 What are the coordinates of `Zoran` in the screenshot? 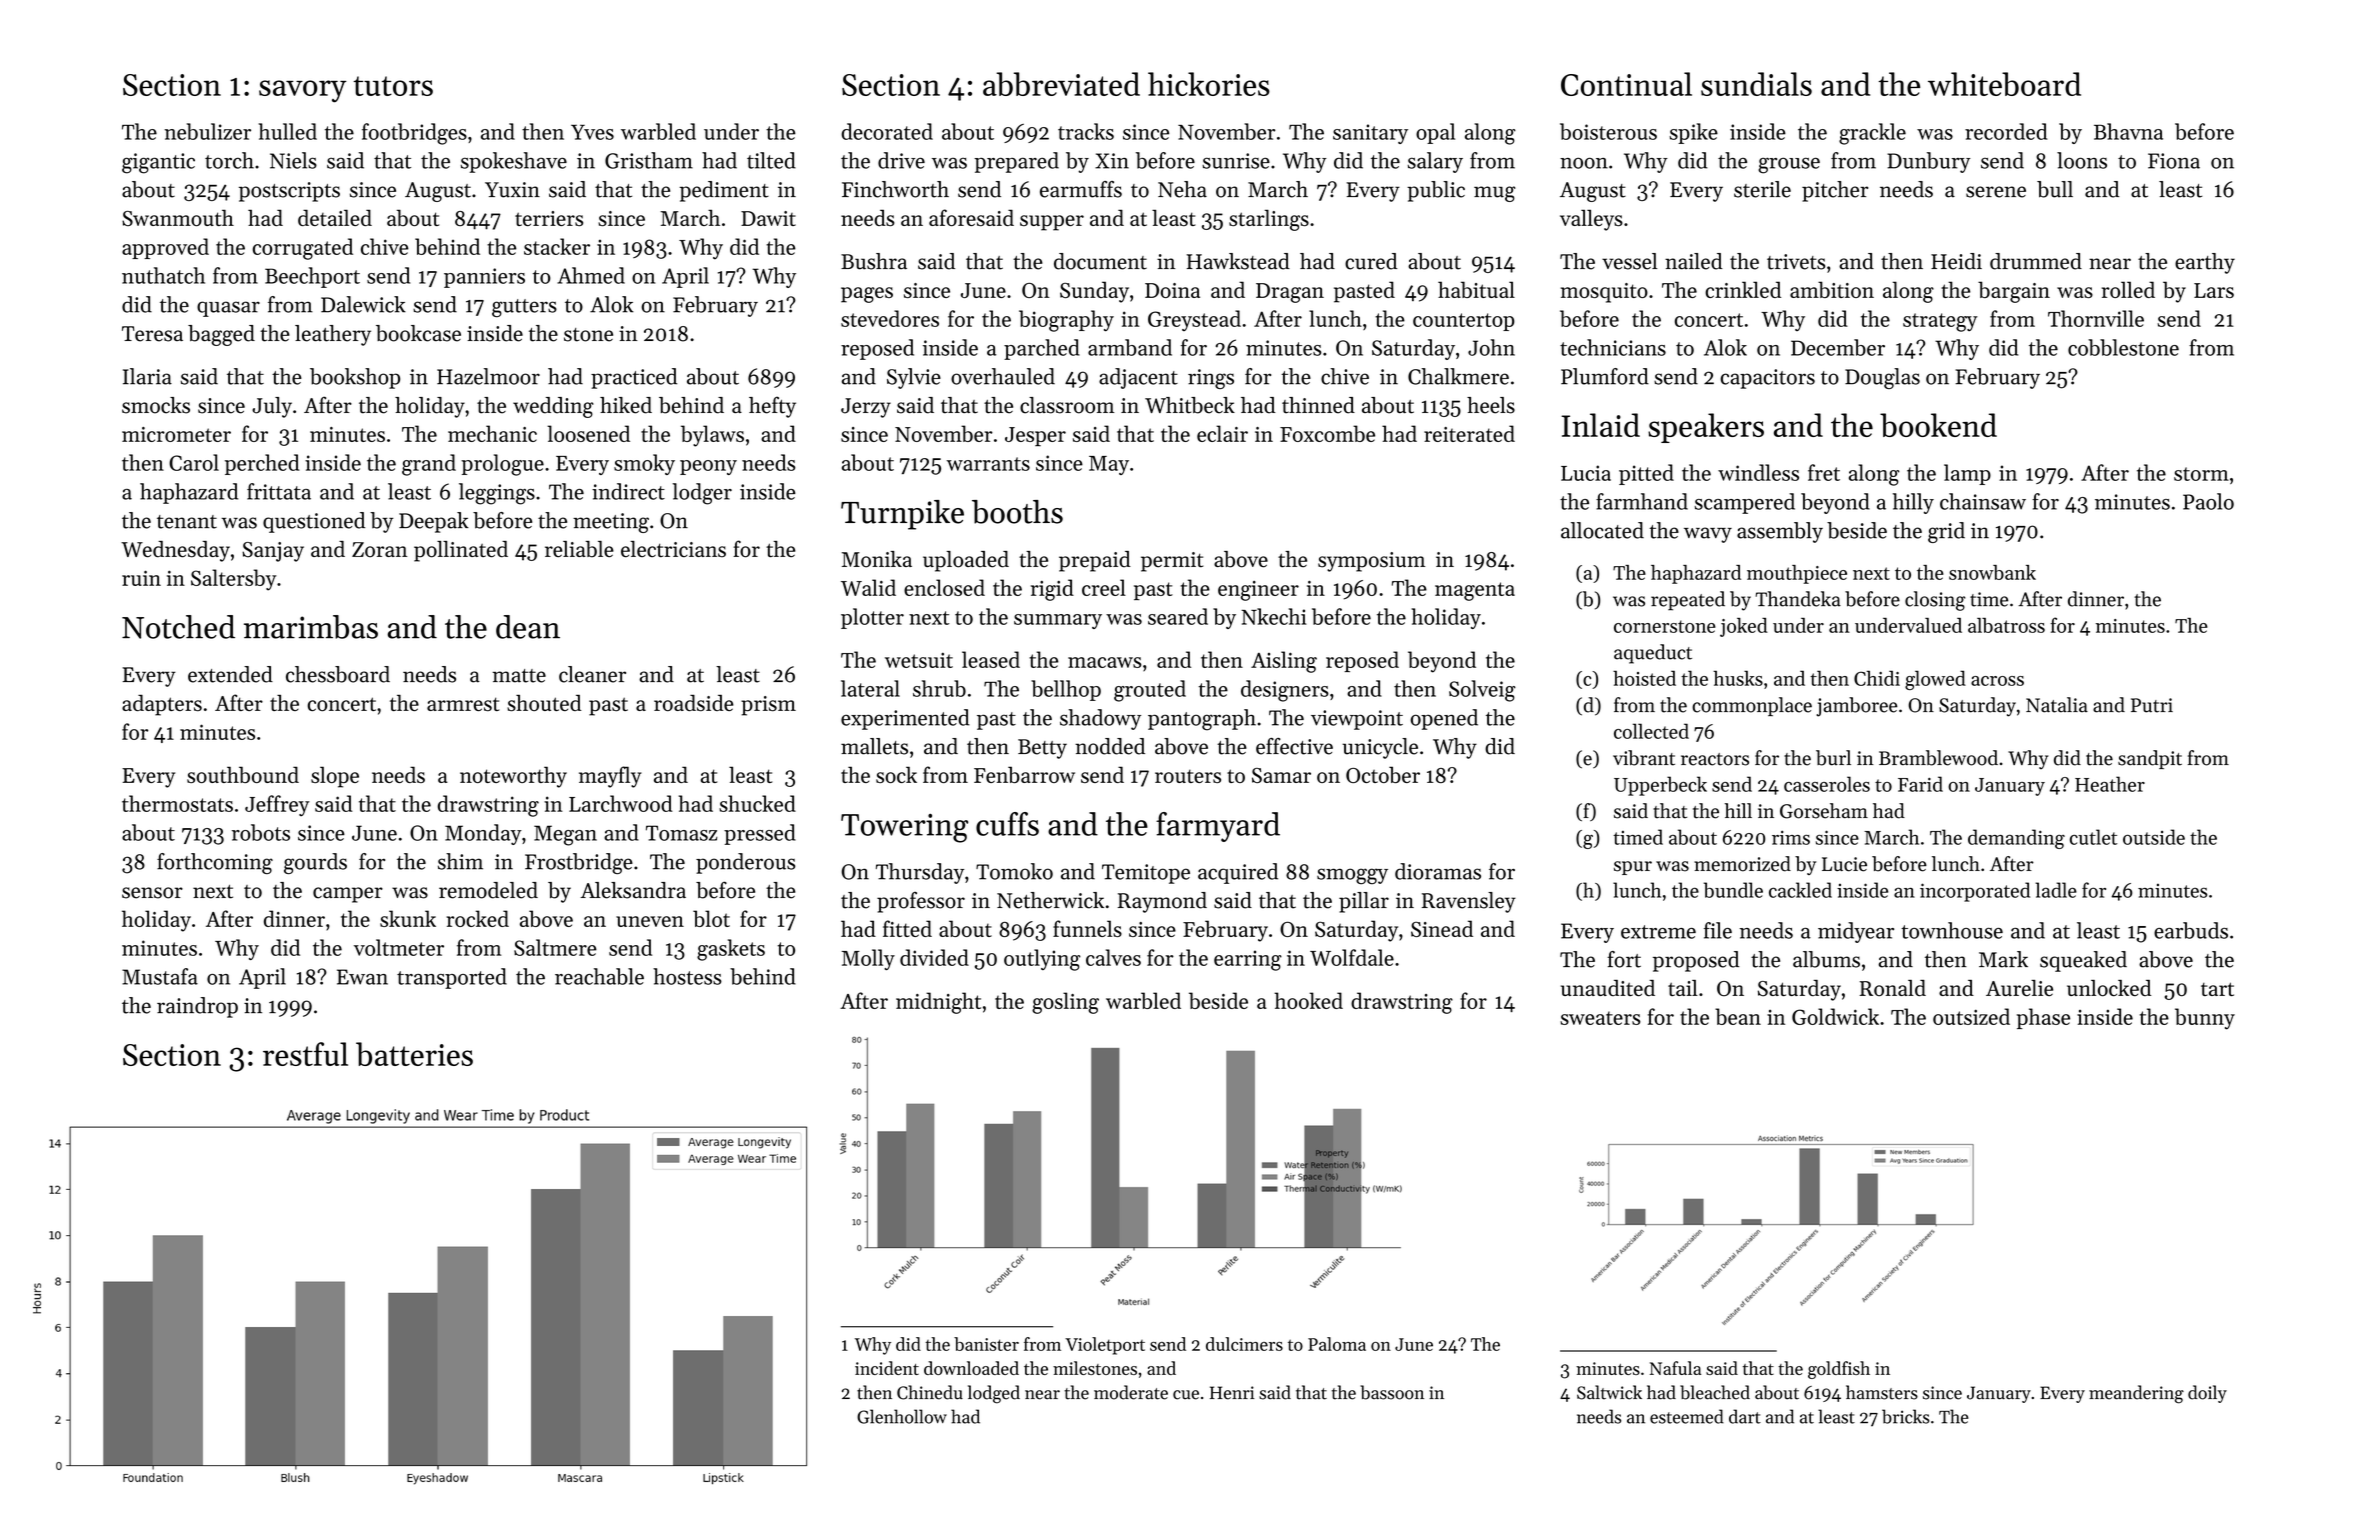 It's located at (379, 550).
